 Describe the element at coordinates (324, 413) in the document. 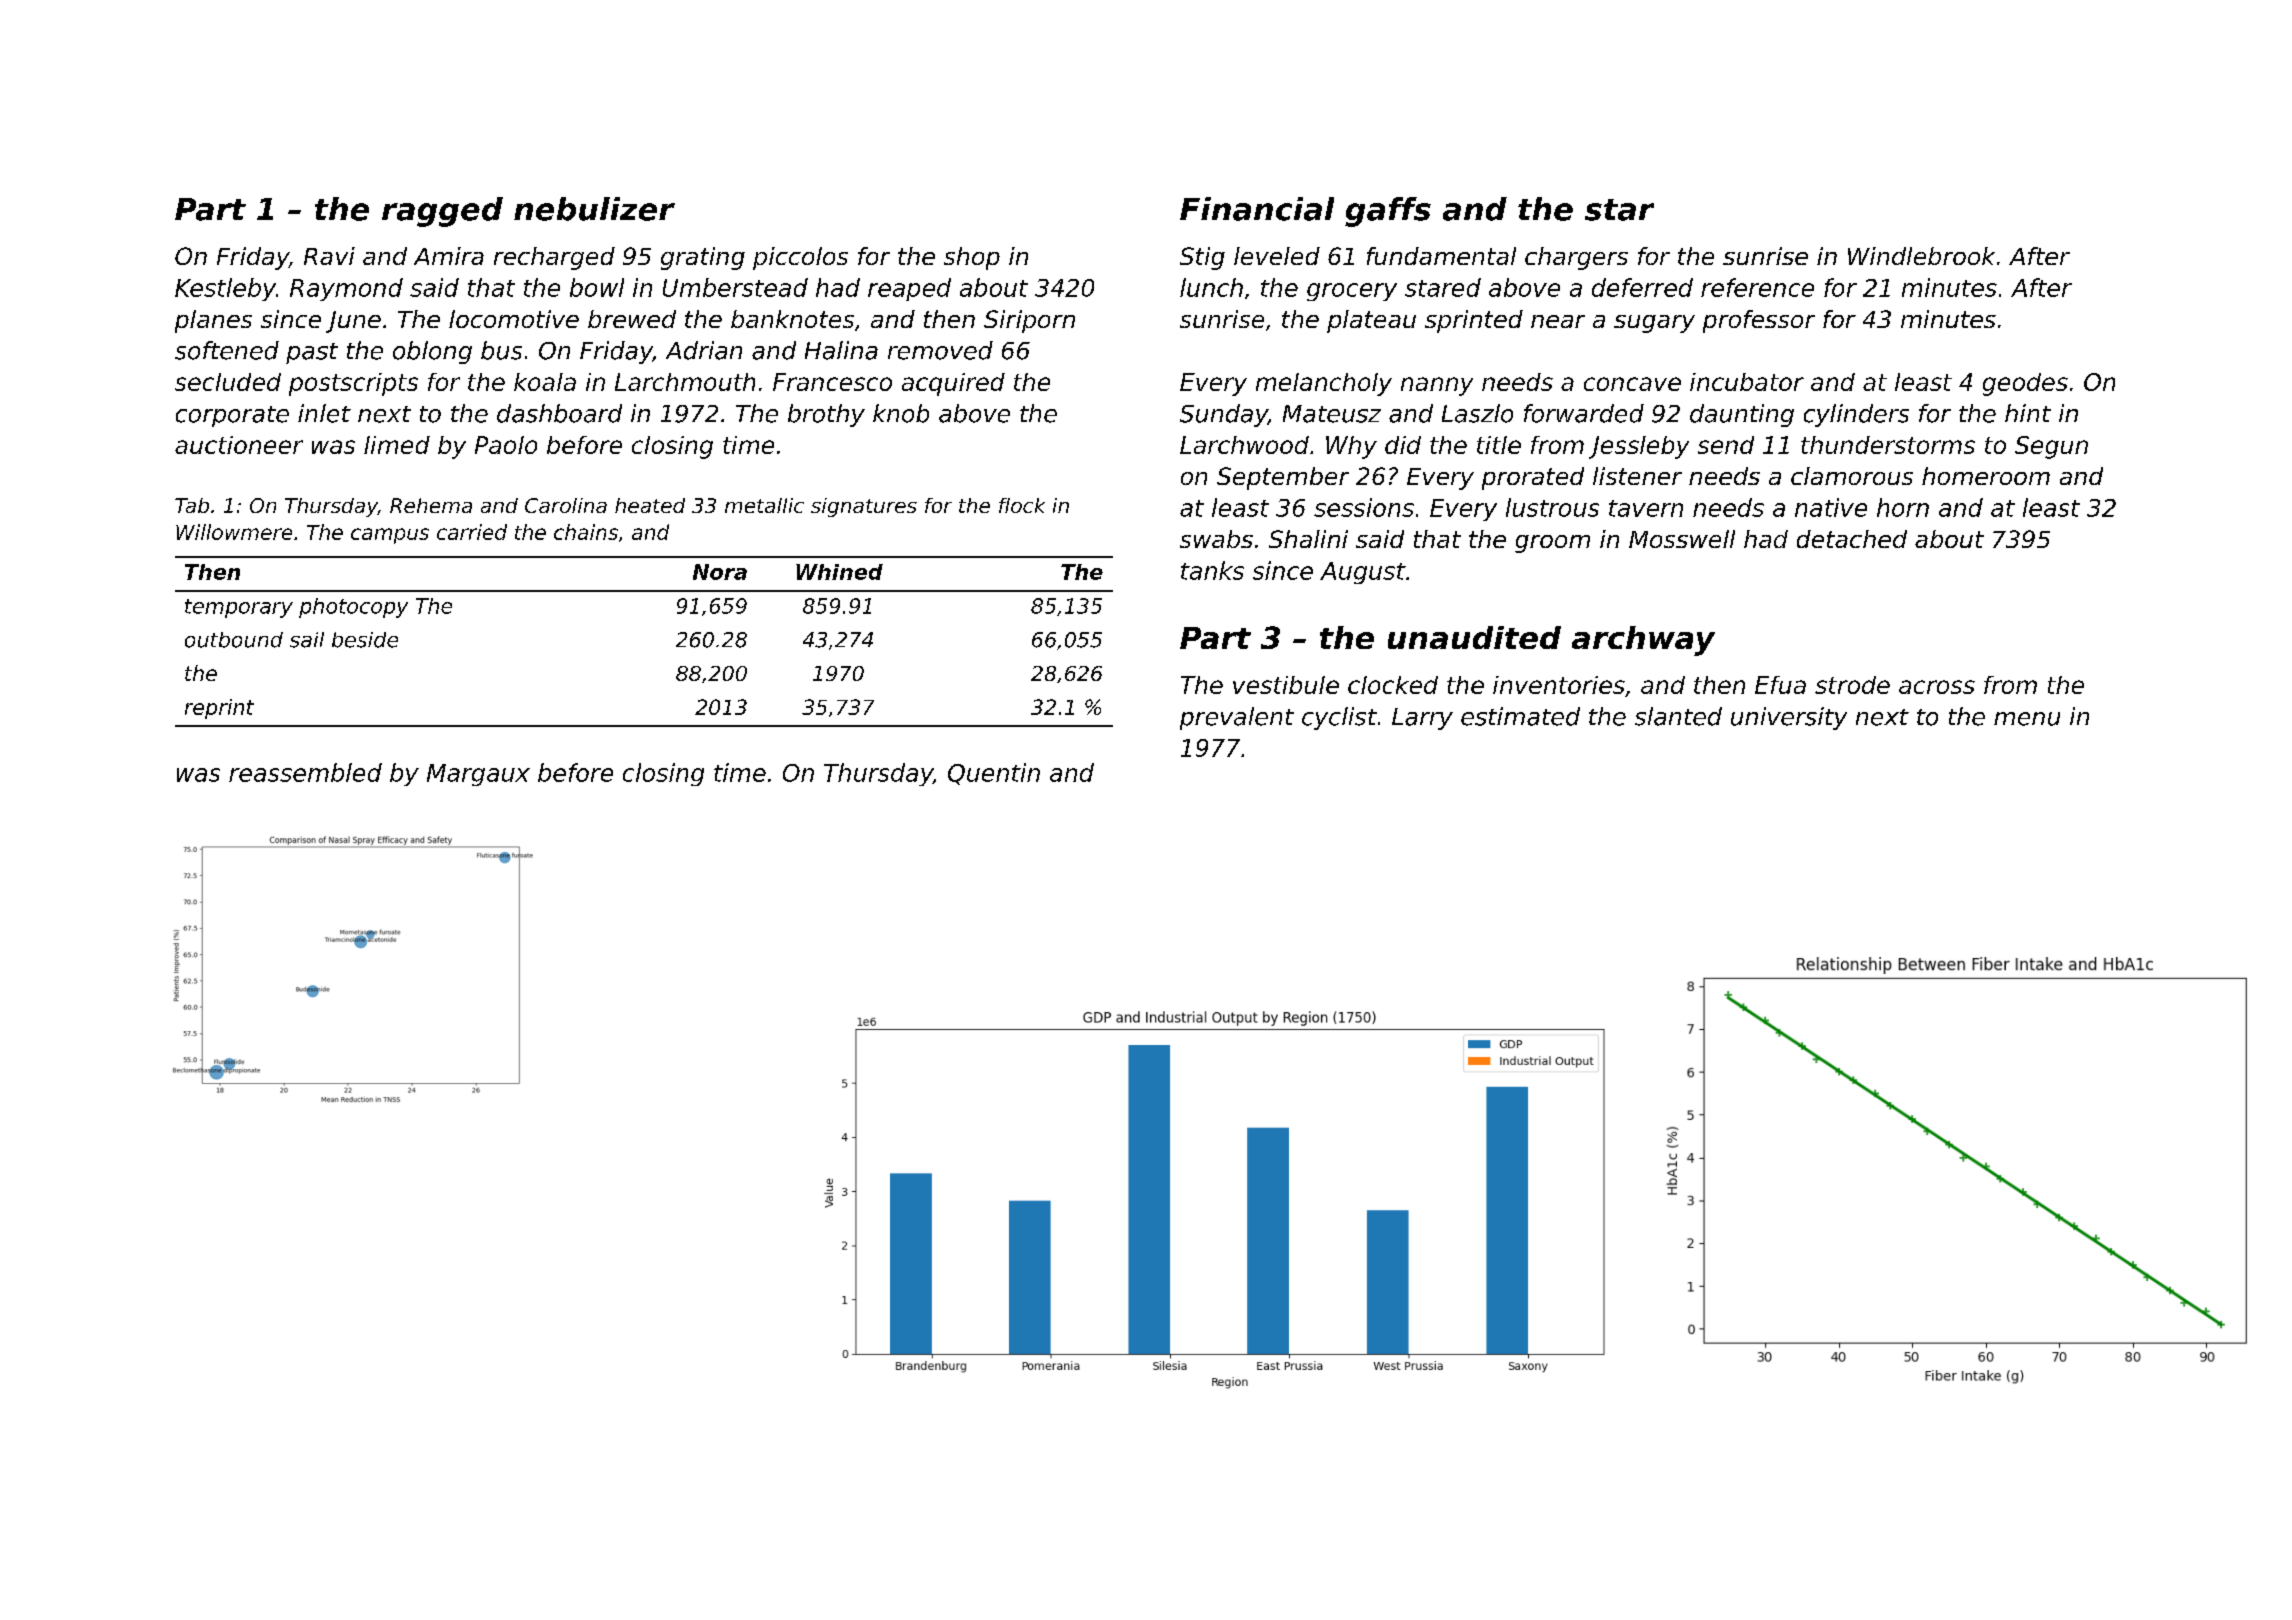

I see `inlet` at that location.
